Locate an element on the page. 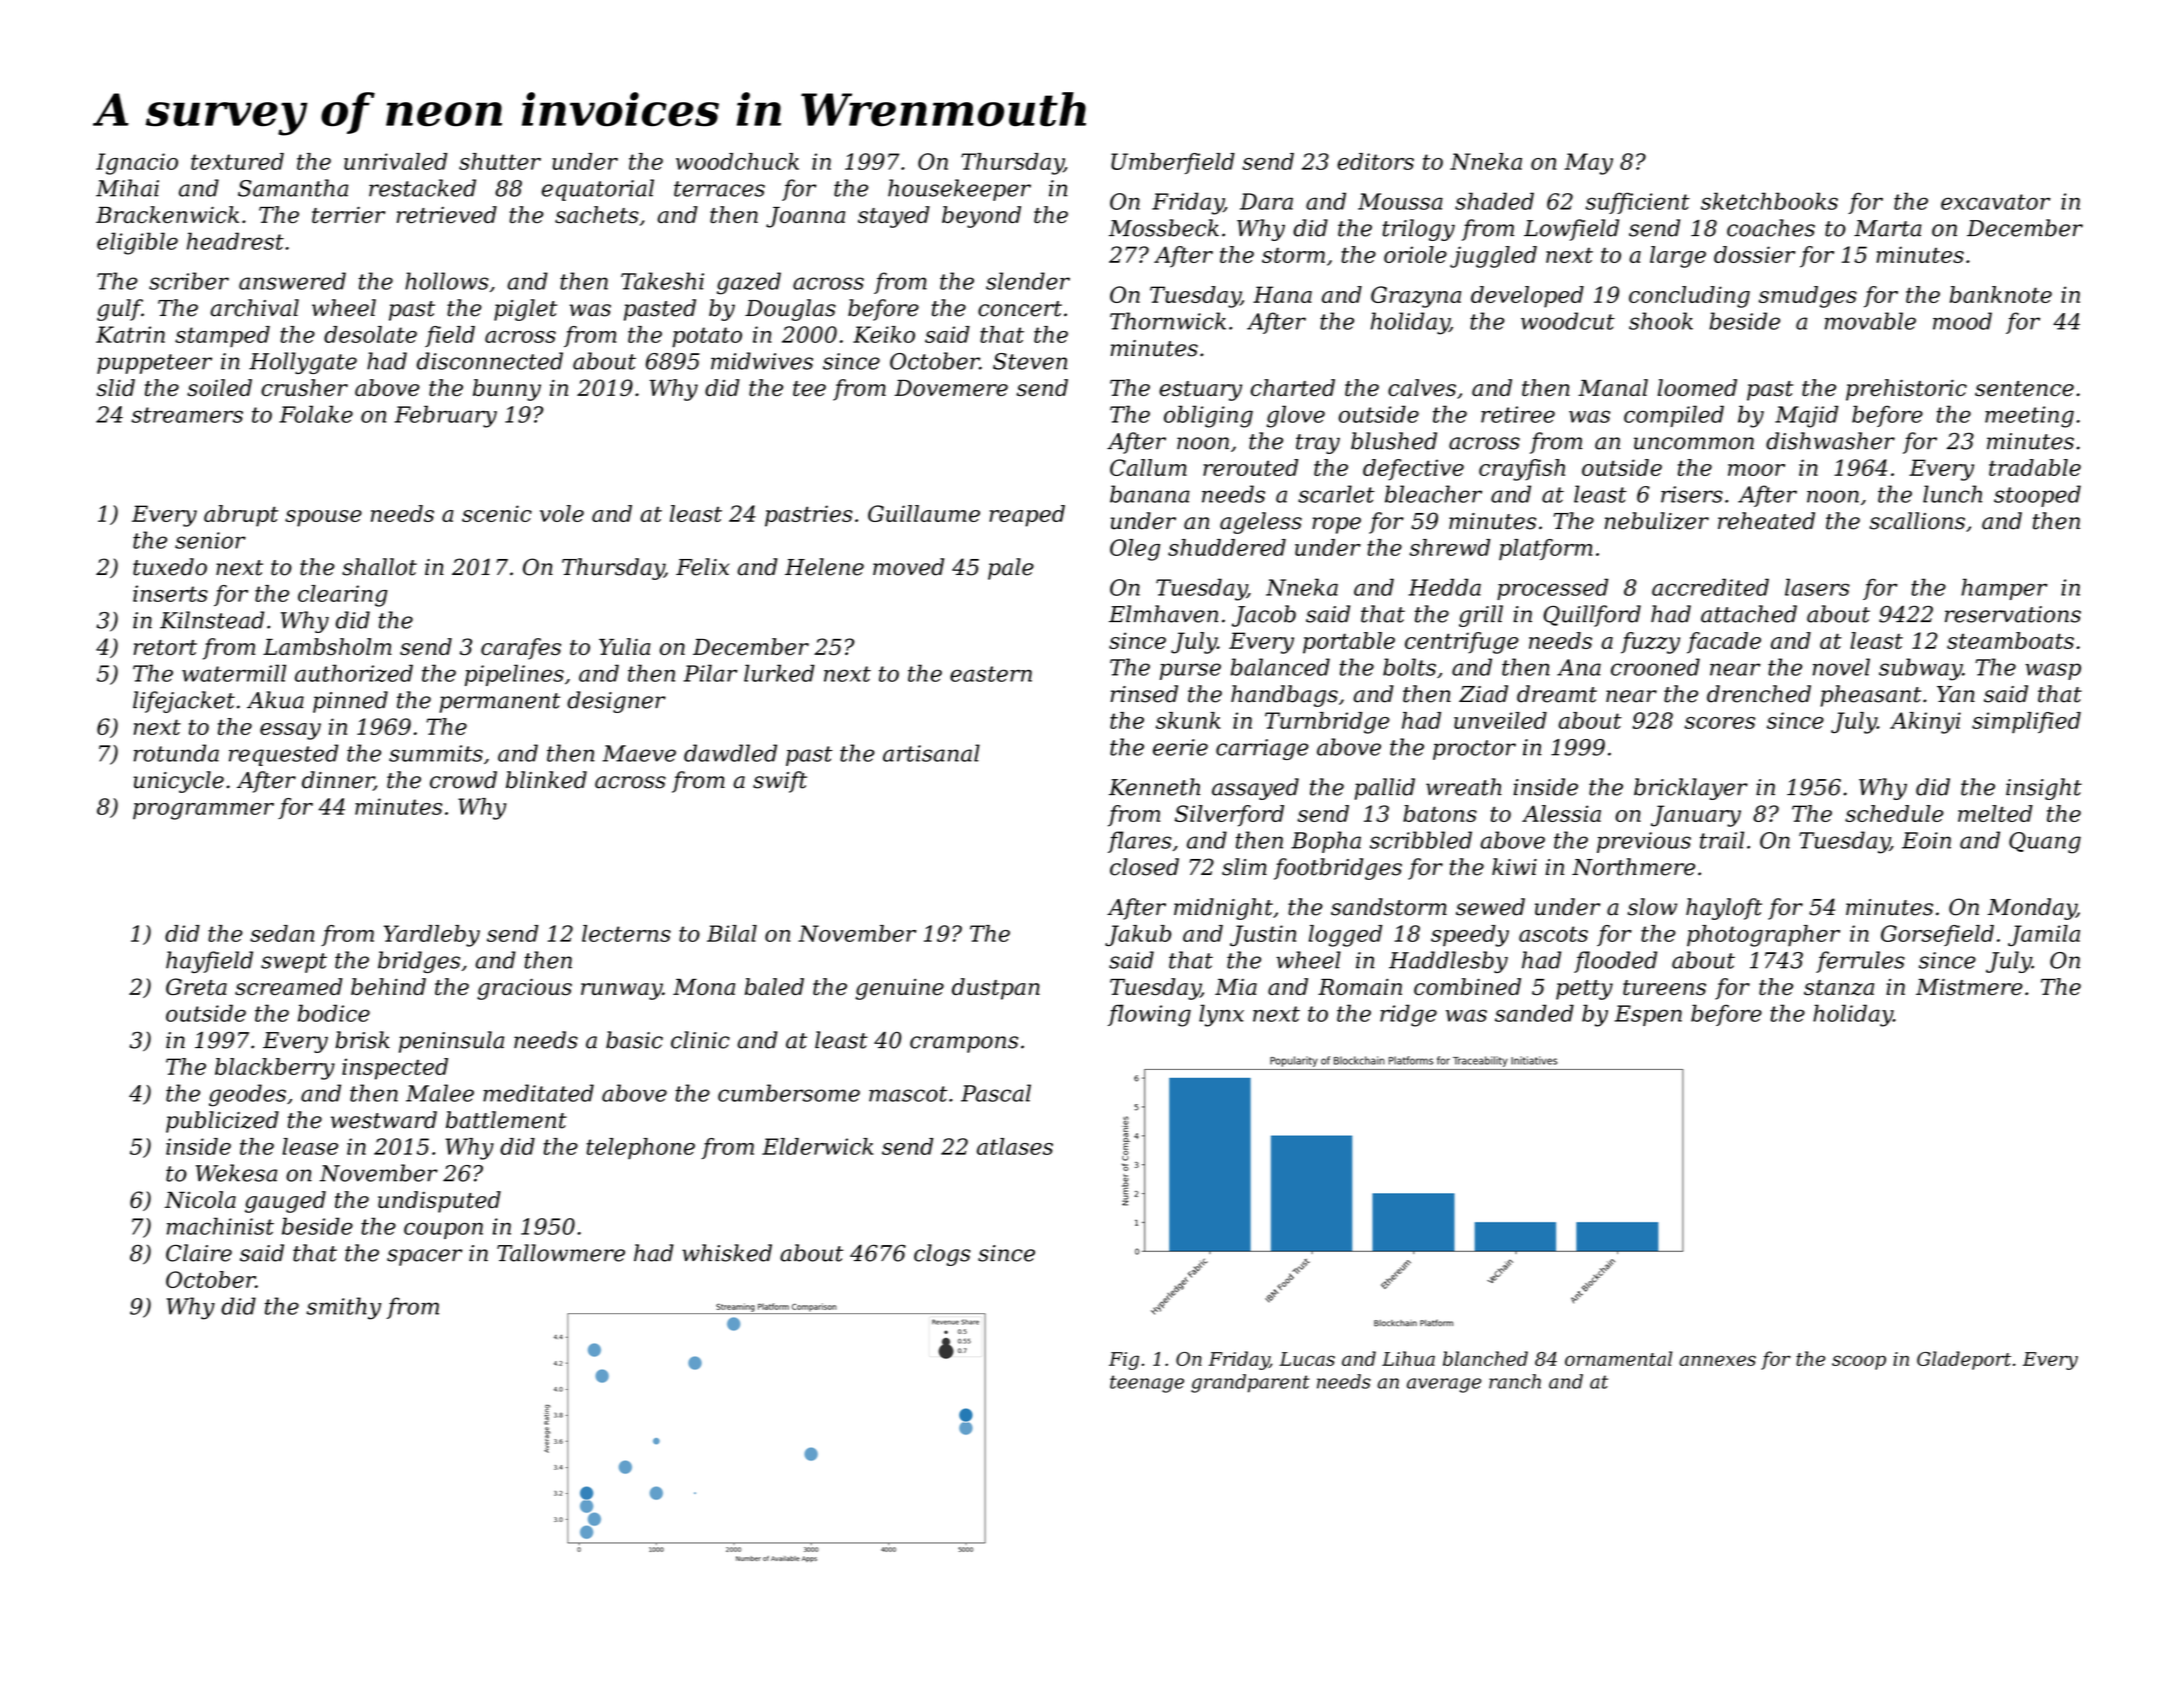 The width and height of the image is (2178, 1683). reservations is located at coordinates (2013, 614).
